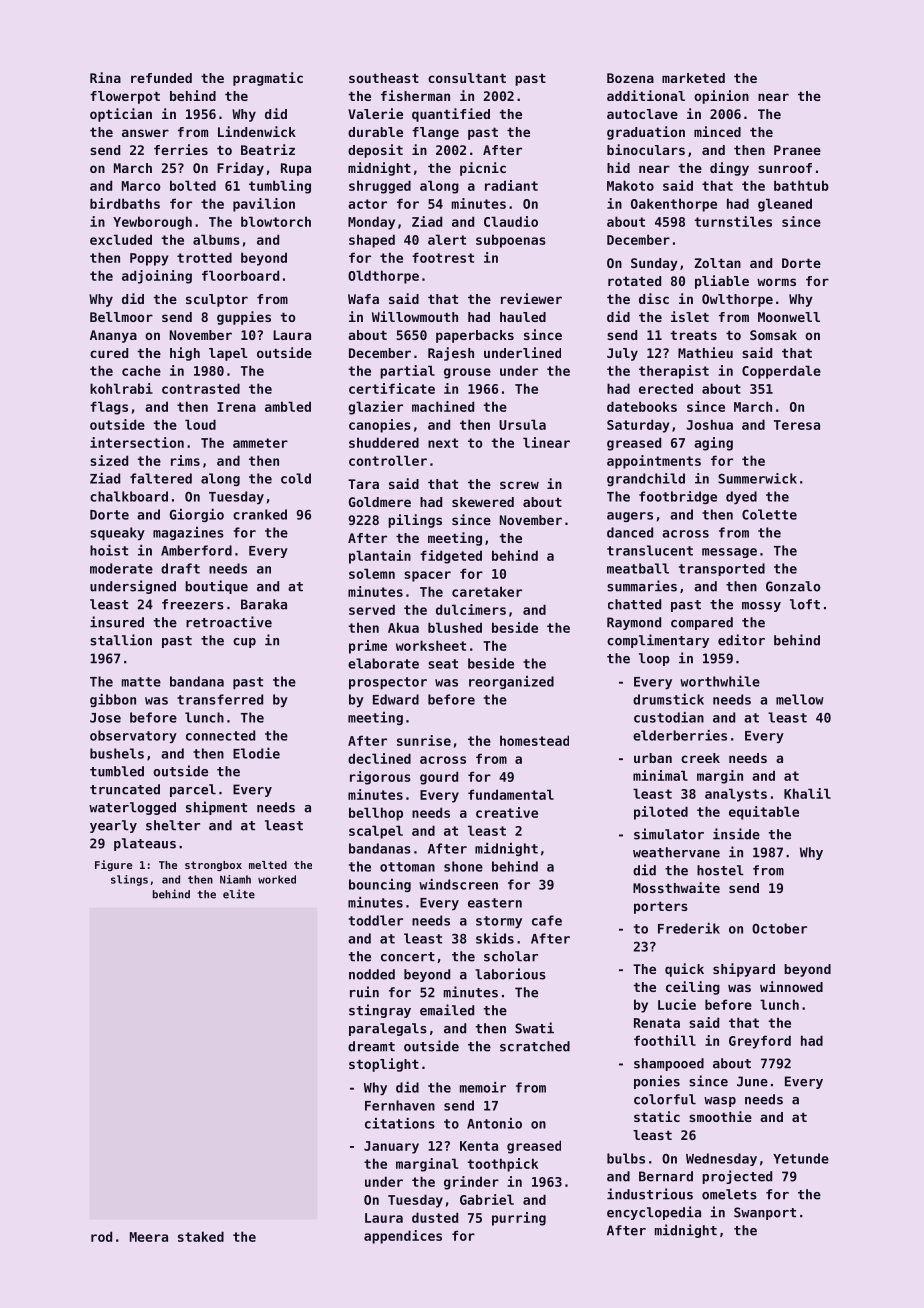 Image resolution: width=924 pixels, height=1308 pixels. I want to click on worksheet, so click(431, 645).
